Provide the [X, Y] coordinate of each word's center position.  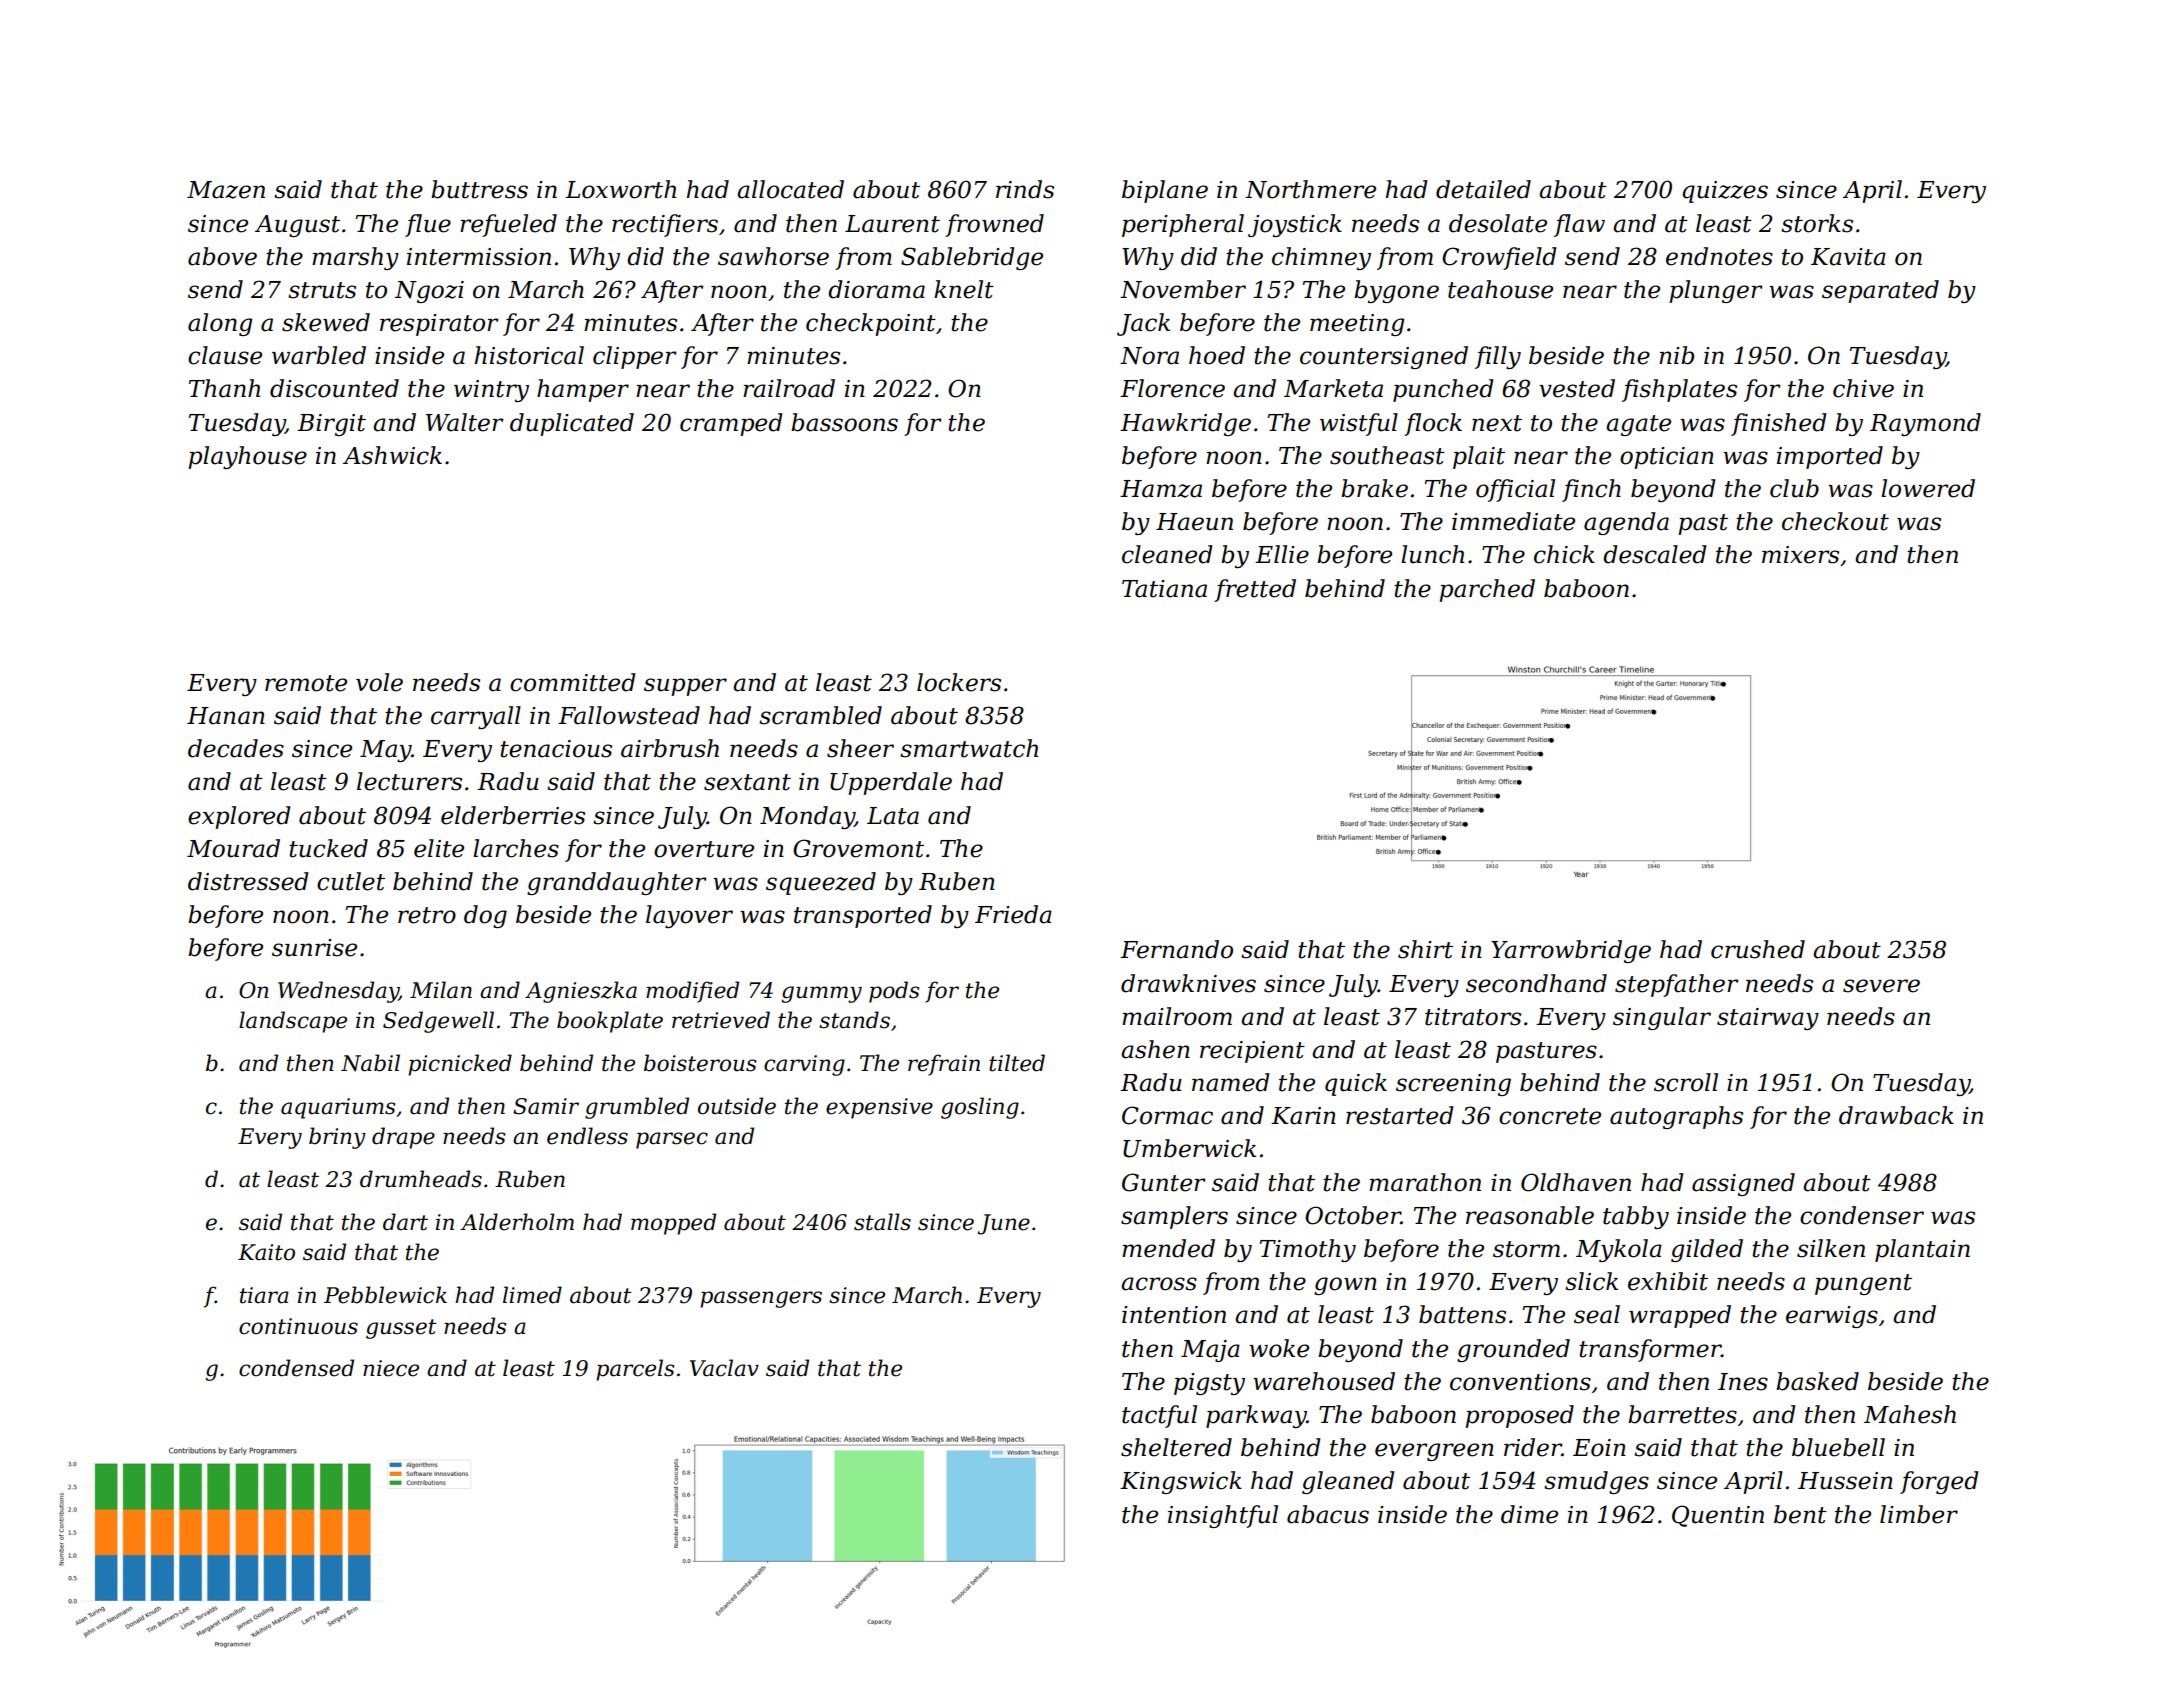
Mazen [226, 190]
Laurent [892, 224]
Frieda [1013, 914]
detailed [1483, 189]
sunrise [314, 948]
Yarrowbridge [1571, 951]
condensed [296, 1368]
